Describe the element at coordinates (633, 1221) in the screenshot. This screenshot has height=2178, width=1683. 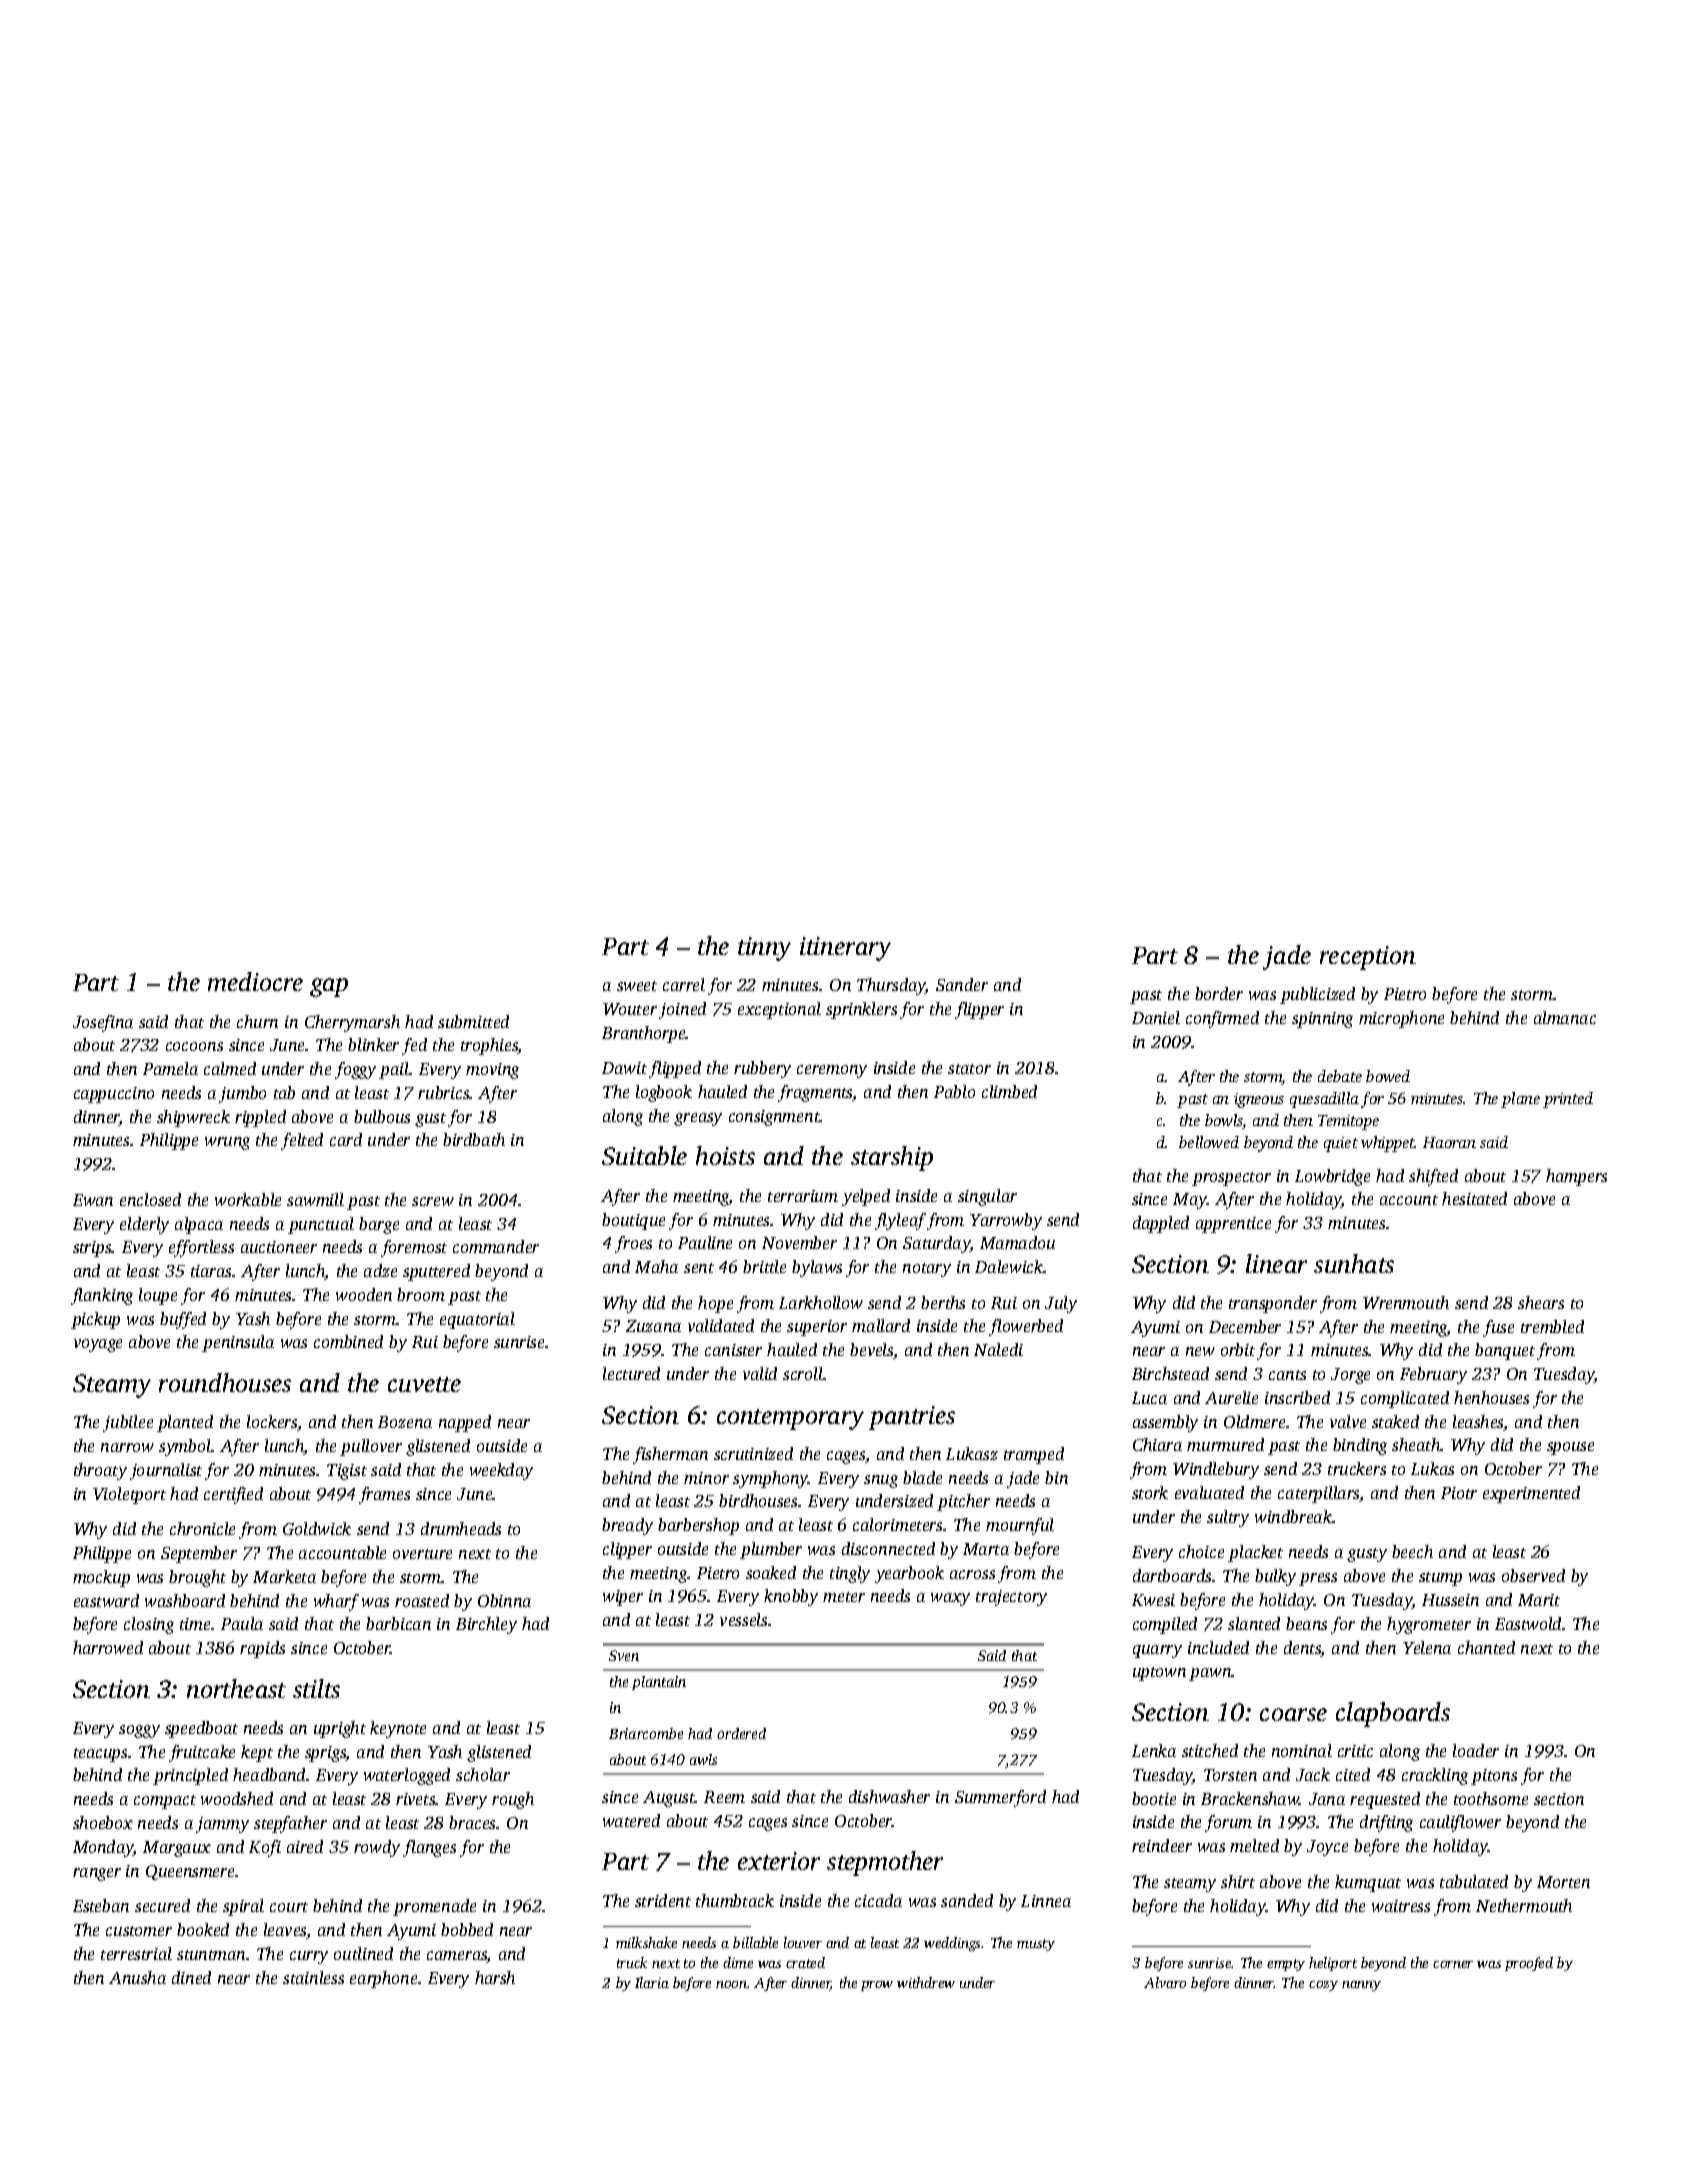
I see `boutique` at that location.
